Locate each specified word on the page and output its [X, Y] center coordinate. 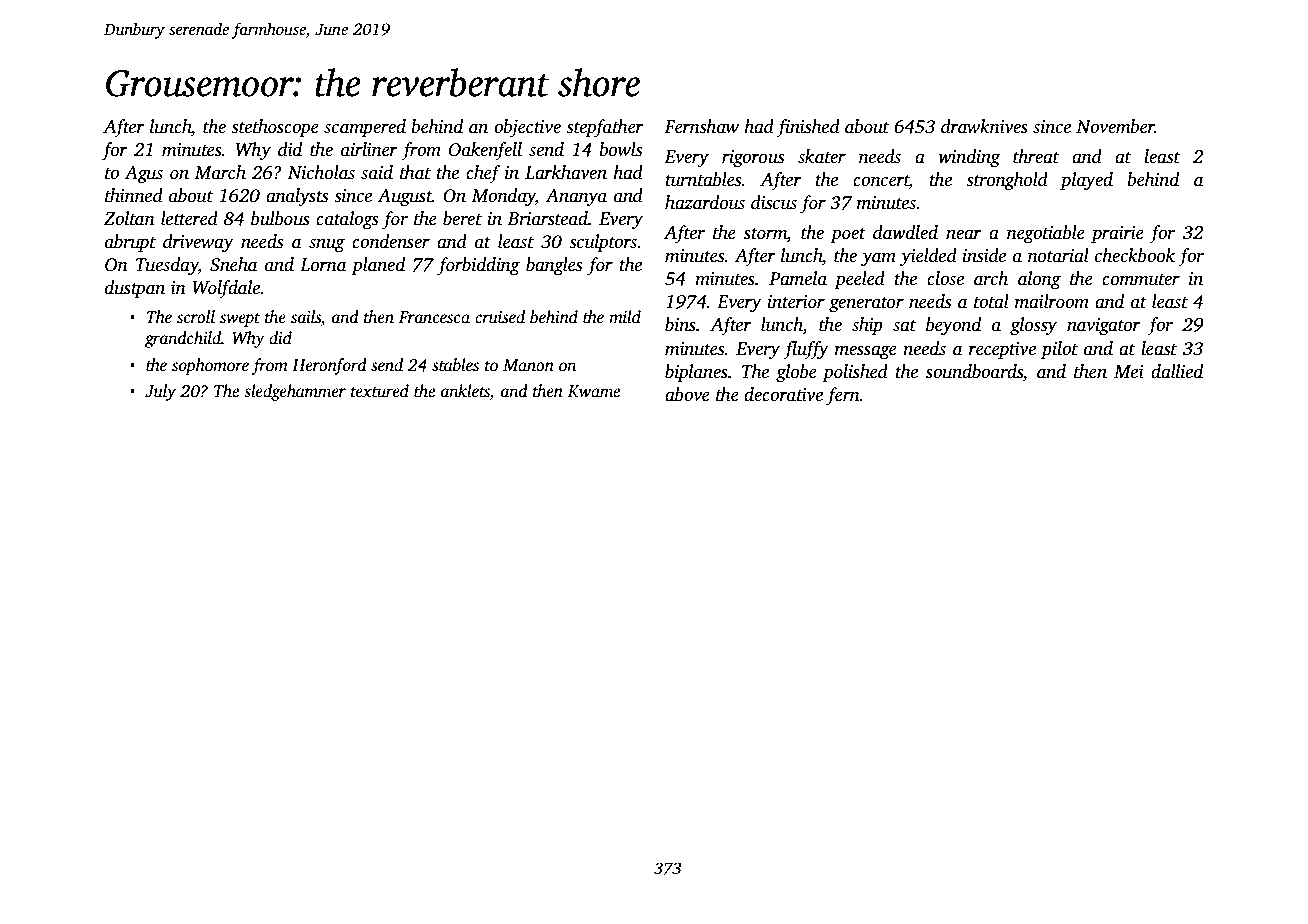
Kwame [594, 391]
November [1115, 126]
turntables [703, 179]
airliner [369, 149]
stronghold [1007, 181]
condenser [391, 241]
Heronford [329, 366]
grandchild [183, 339]
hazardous [705, 202]
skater [822, 156]
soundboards [974, 371]
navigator [1104, 326]
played [1086, 181]
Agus [143, 174]
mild [625, 317]
